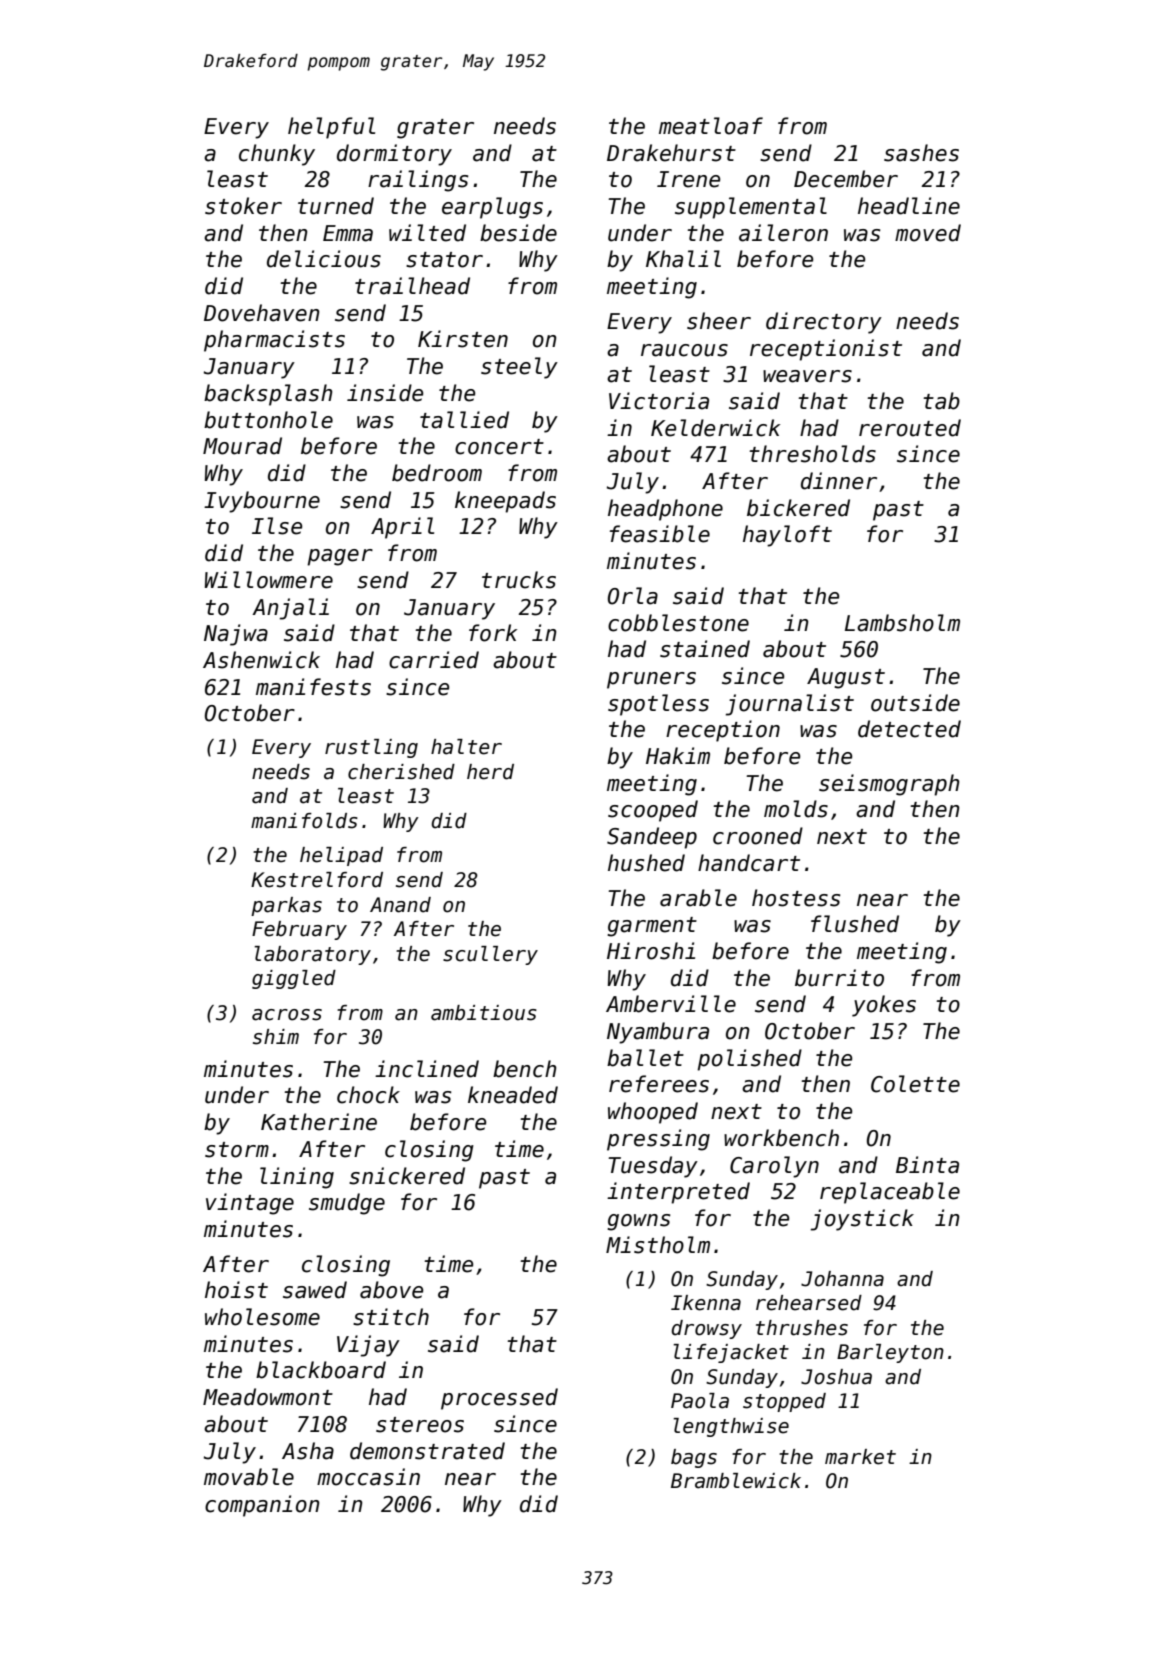  What do you see at coordinates (368, 1477) in the image?
I see `moccasin` at bounding box center [368, 1477].
